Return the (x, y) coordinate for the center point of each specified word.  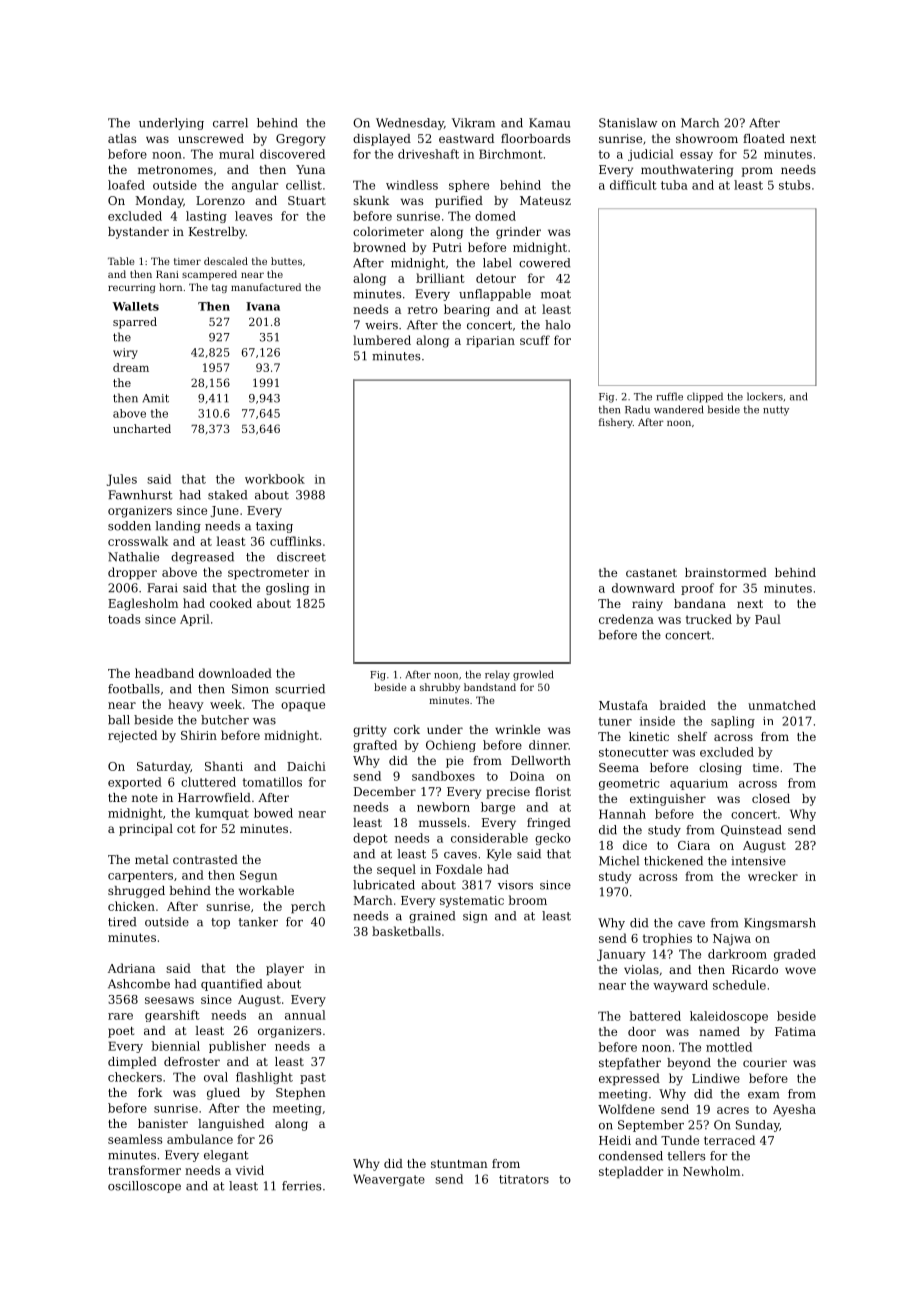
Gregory (301, 140)
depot (370, 839)
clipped (705, 397)
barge (498, 808)
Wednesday (410, 124)
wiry (125, 353)
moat (556, 294)
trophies (667, 939)
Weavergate (389, 1180)
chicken (131, 906)
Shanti (224, 766)
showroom (707, 138)
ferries (302, 1186)
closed (771, 798)
